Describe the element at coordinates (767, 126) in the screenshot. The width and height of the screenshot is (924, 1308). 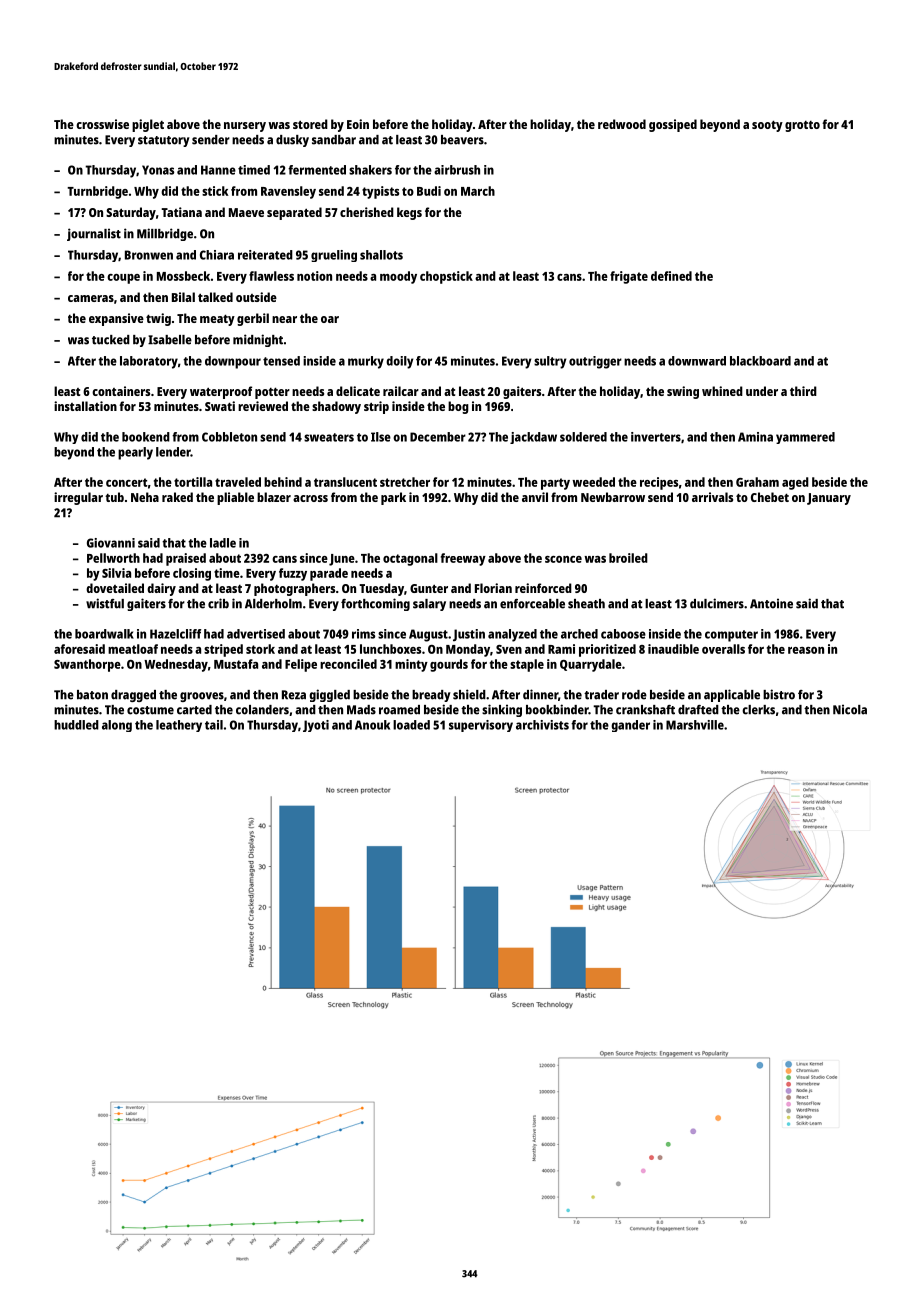
I see `sooty` at that location.
